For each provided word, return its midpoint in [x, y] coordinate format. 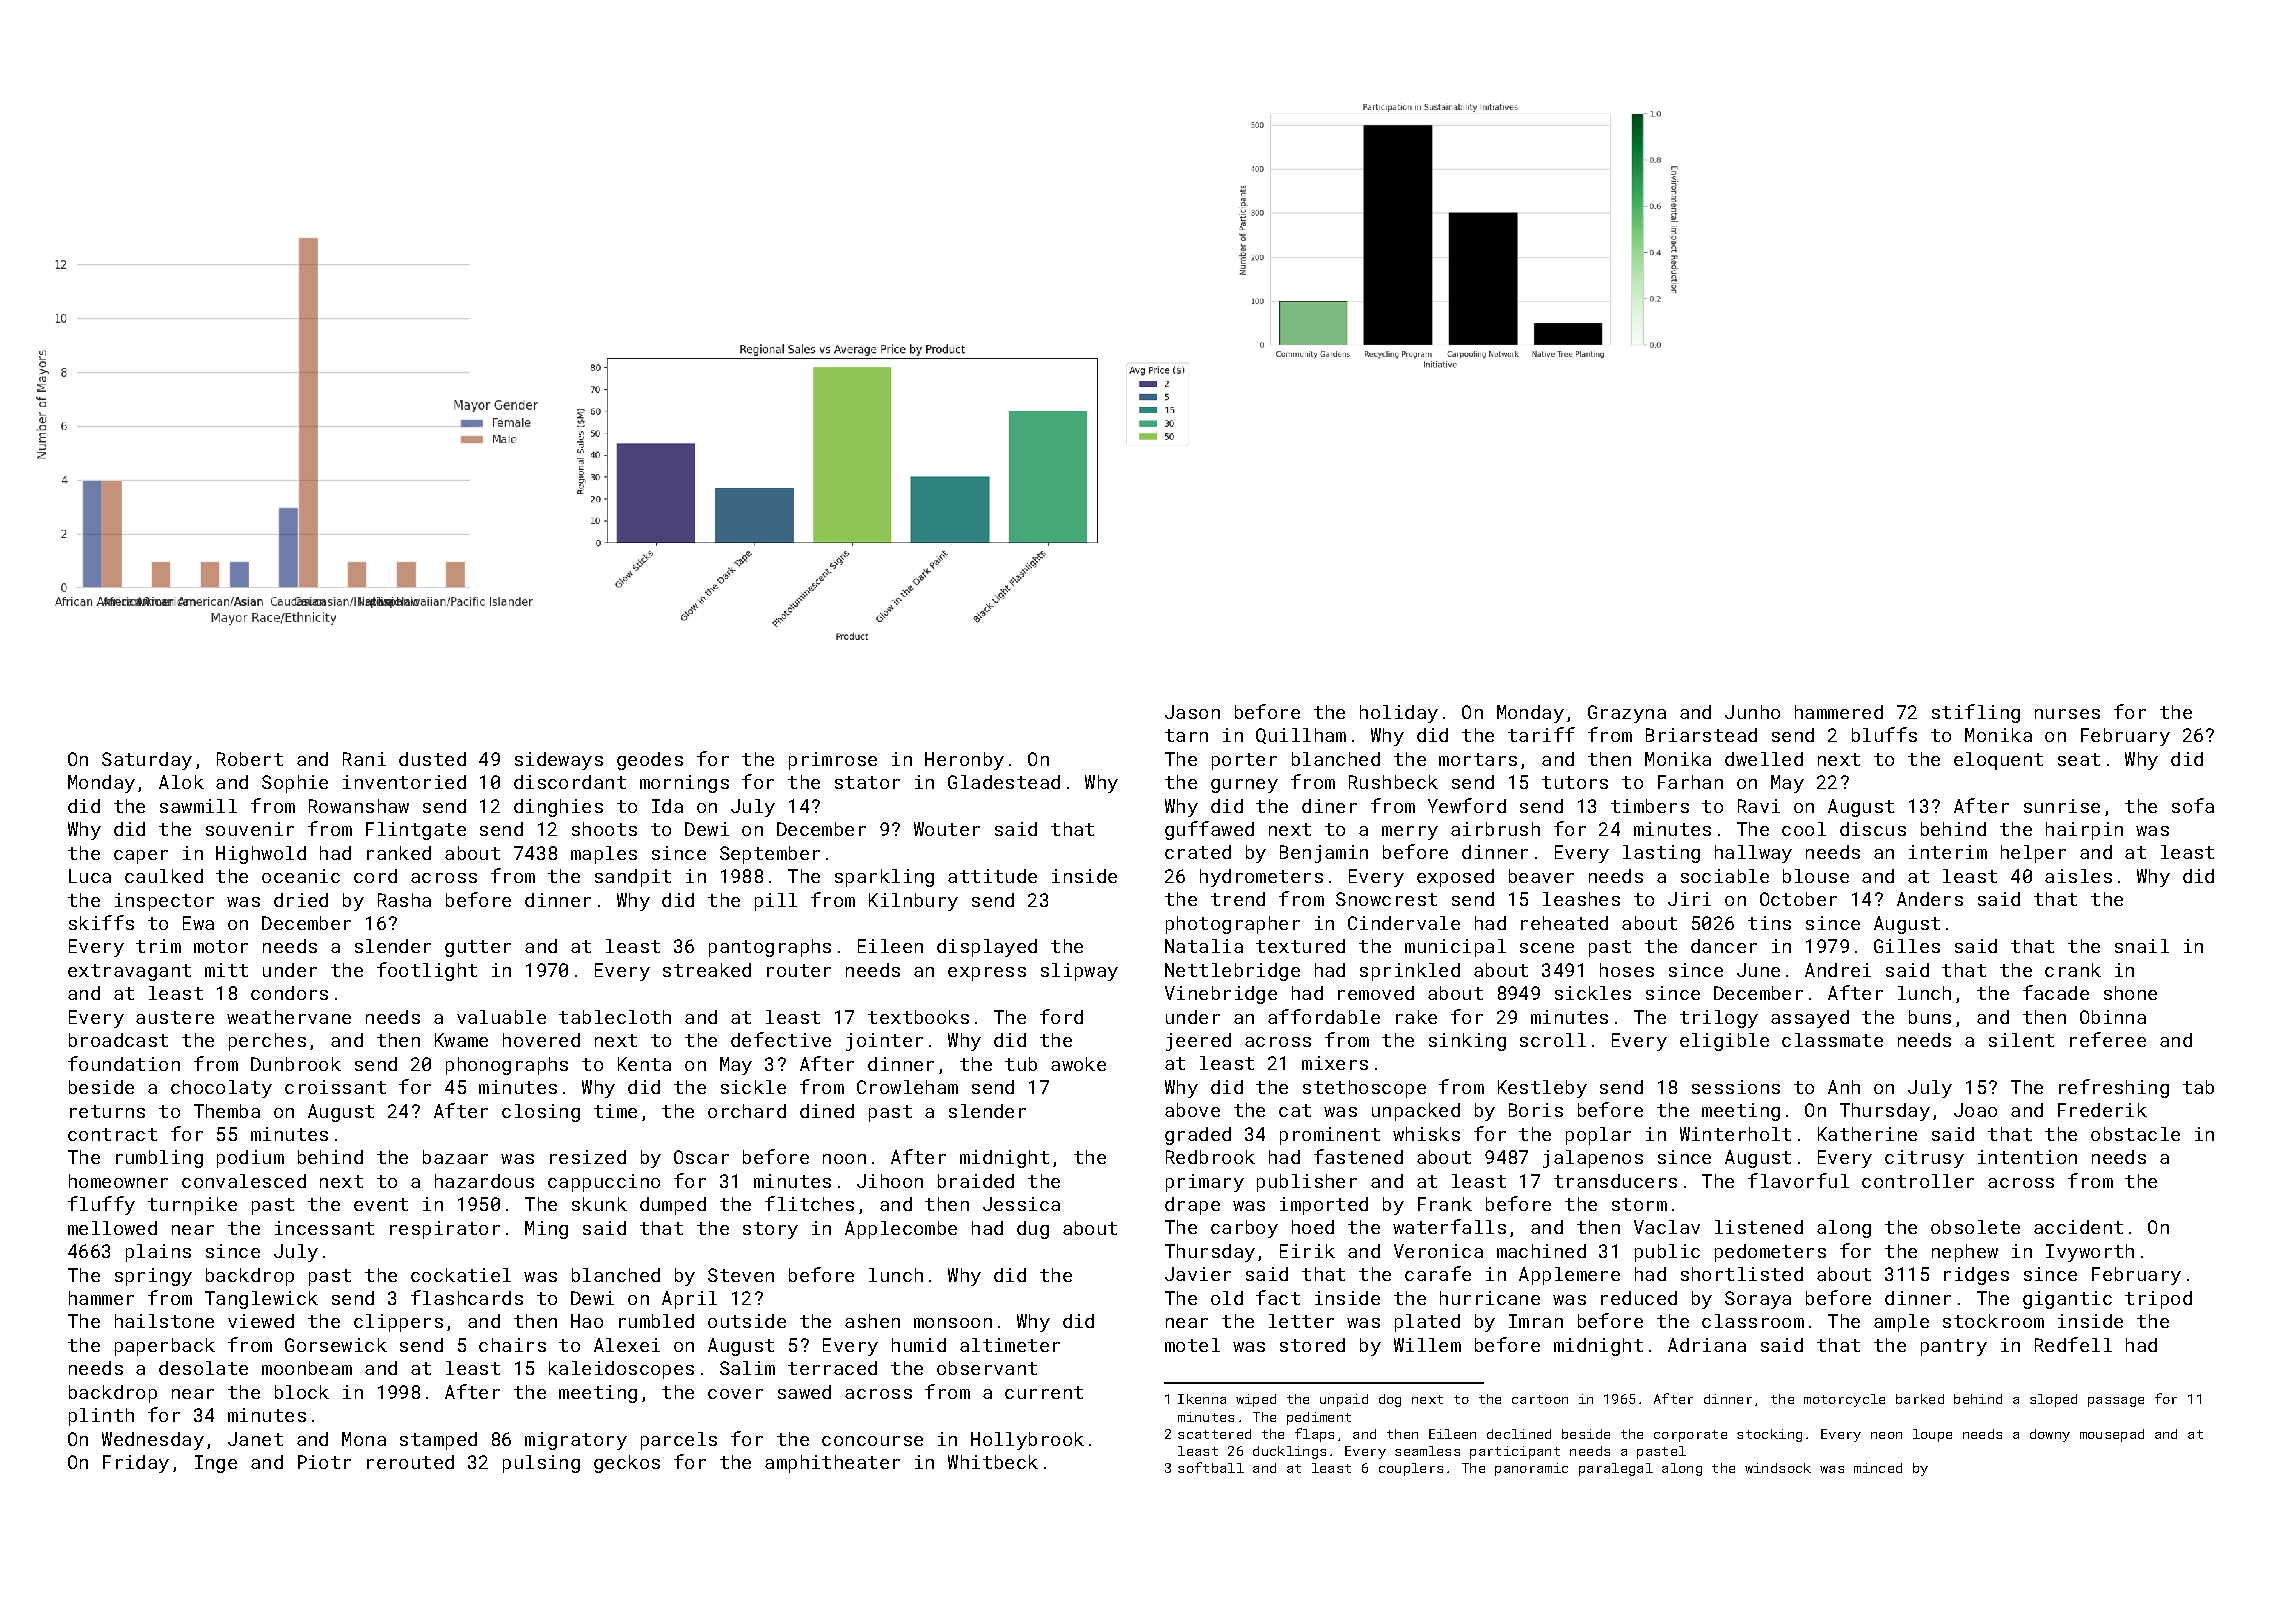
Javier [1198, 1274]
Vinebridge [1221, 995]
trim [158, 946]
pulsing [541, 1464]
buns [1930, 1017]
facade [2056, 992]
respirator [445, 1230]
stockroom [1993, 1321]
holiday [1399, 714]
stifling [1976, 713]
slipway [1079, 972]
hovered [541, 1040]
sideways [559, 761]
